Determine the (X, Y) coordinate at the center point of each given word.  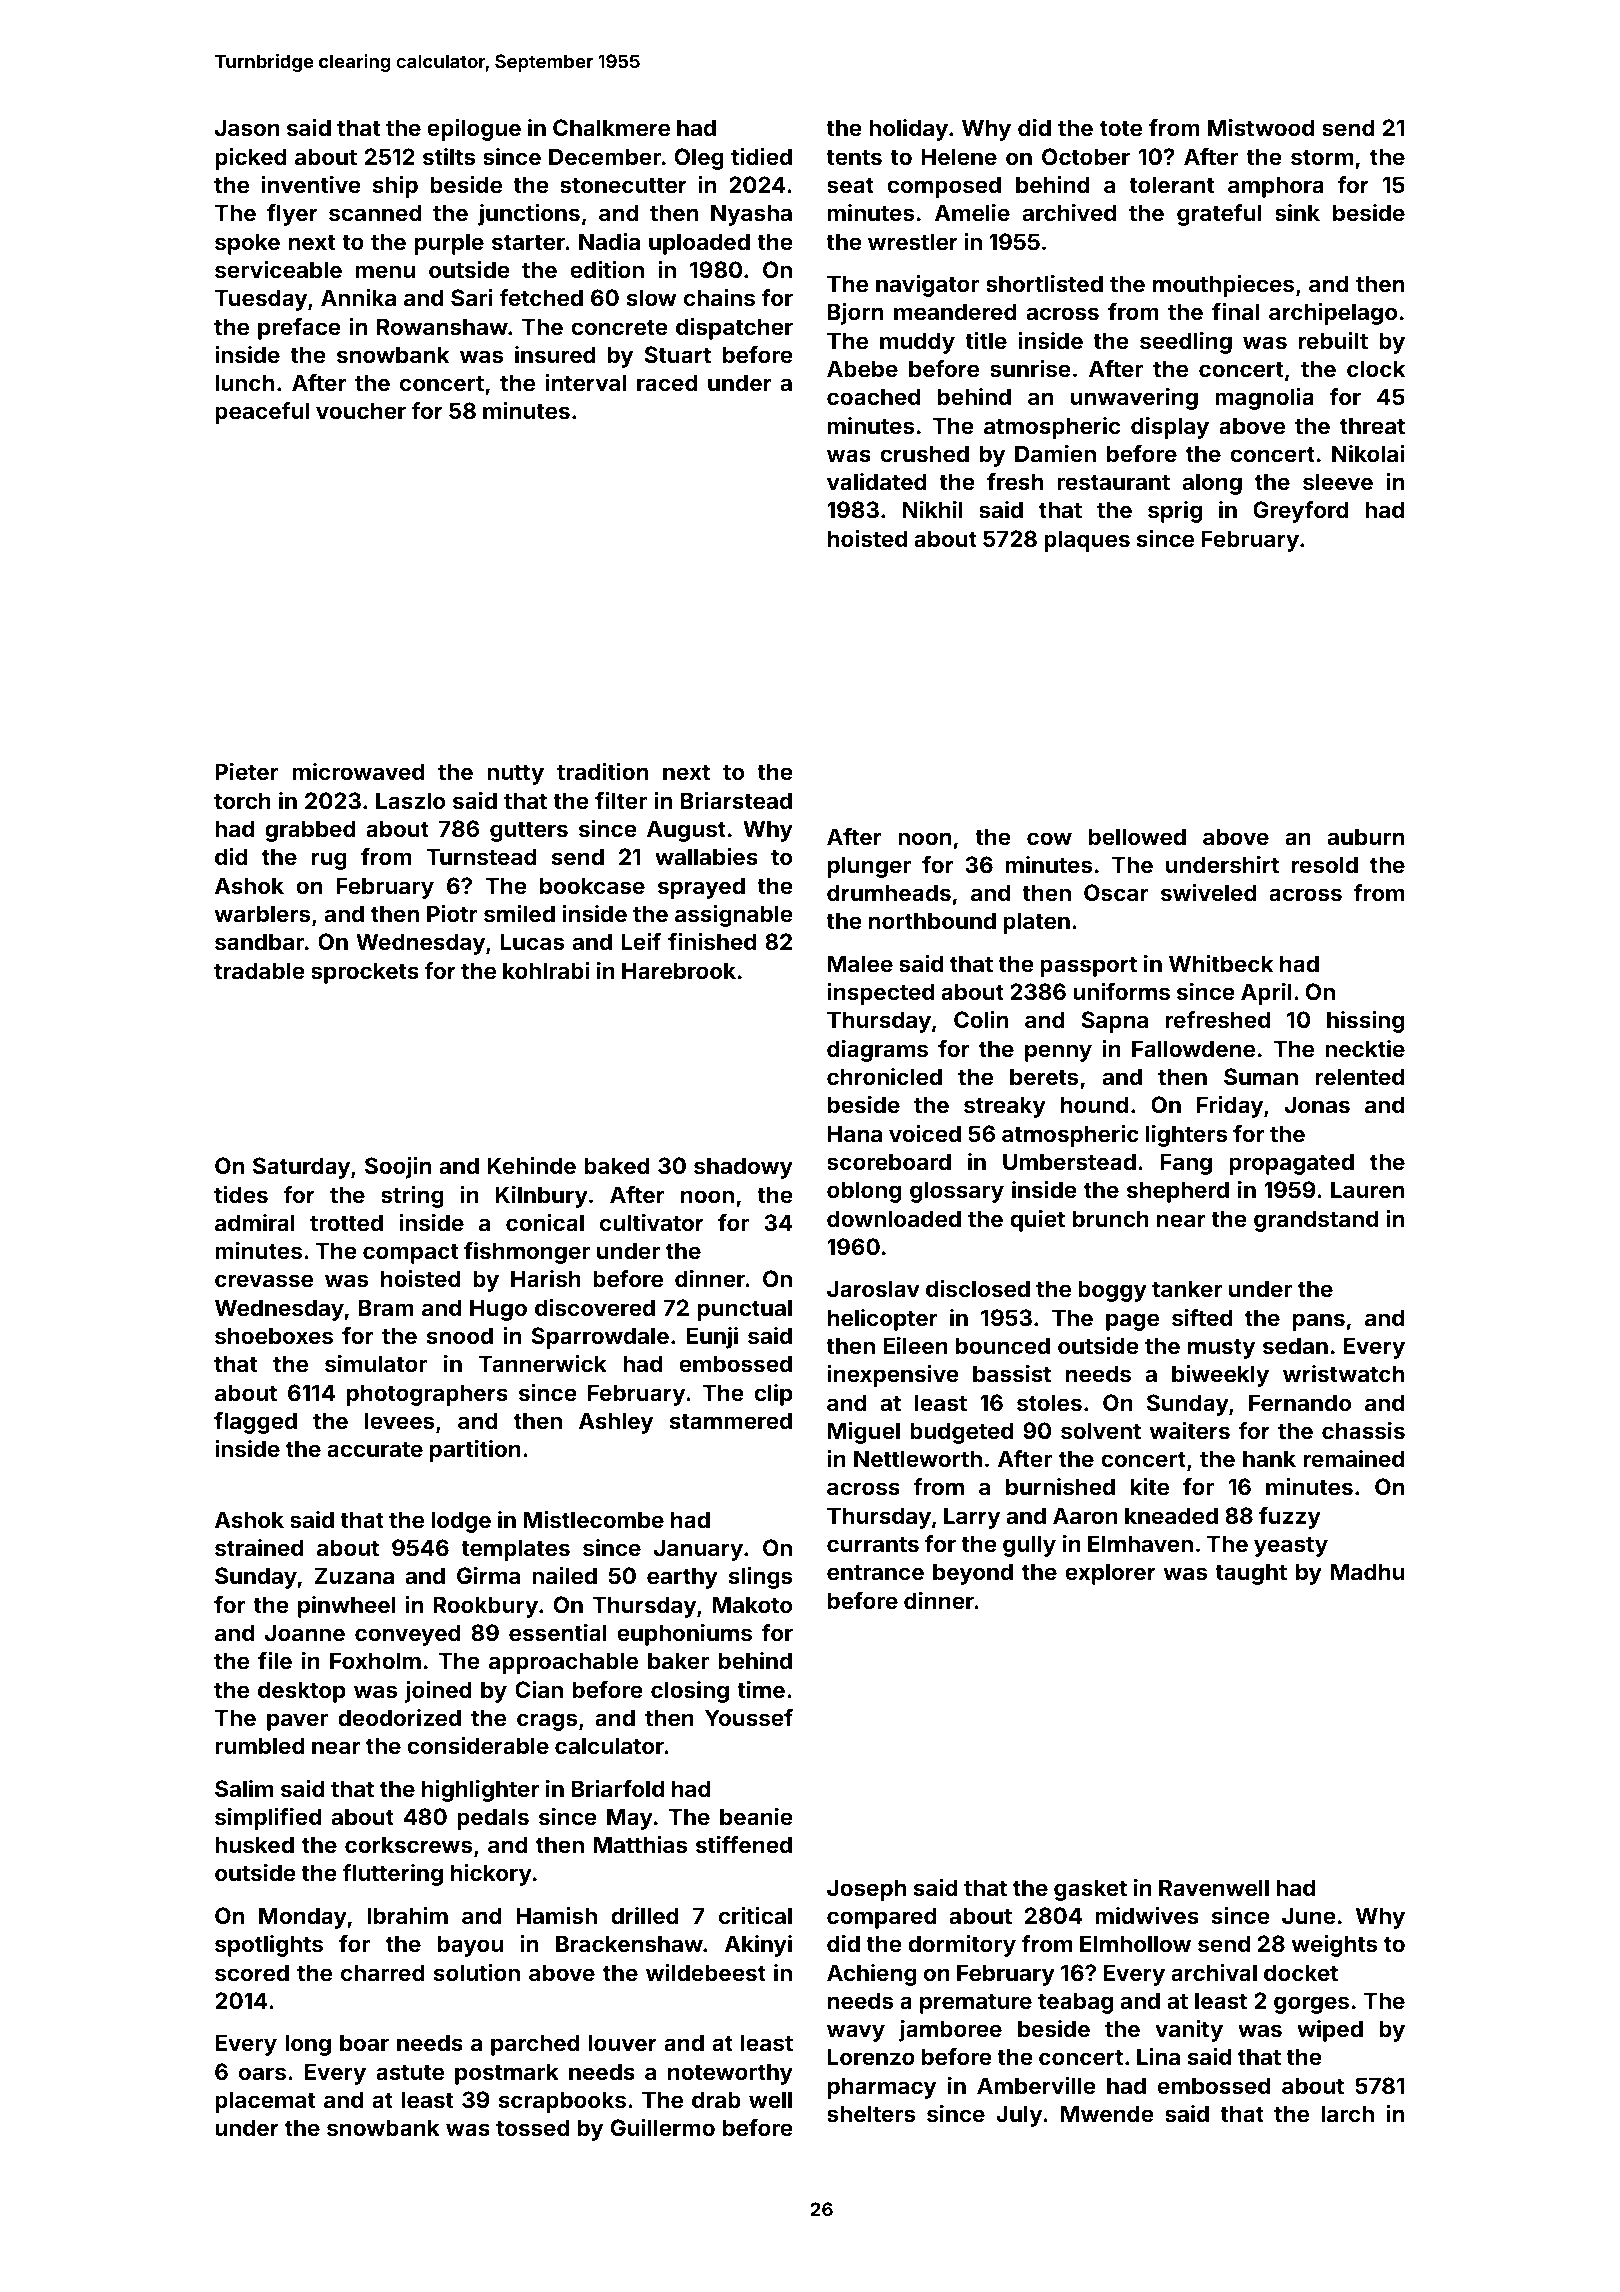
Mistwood (1261, 127)
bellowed (1137, 836)
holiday (908, 130)
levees (399, 1420)
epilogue (474, 130)
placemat (265, 2102)
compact (410, 1254)
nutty (515, 775)
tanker (1187, 1288)
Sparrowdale (600, 1338)
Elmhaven (1140, 1543)
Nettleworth (918, 1458)
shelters (871, 2113)
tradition (602, 771)
